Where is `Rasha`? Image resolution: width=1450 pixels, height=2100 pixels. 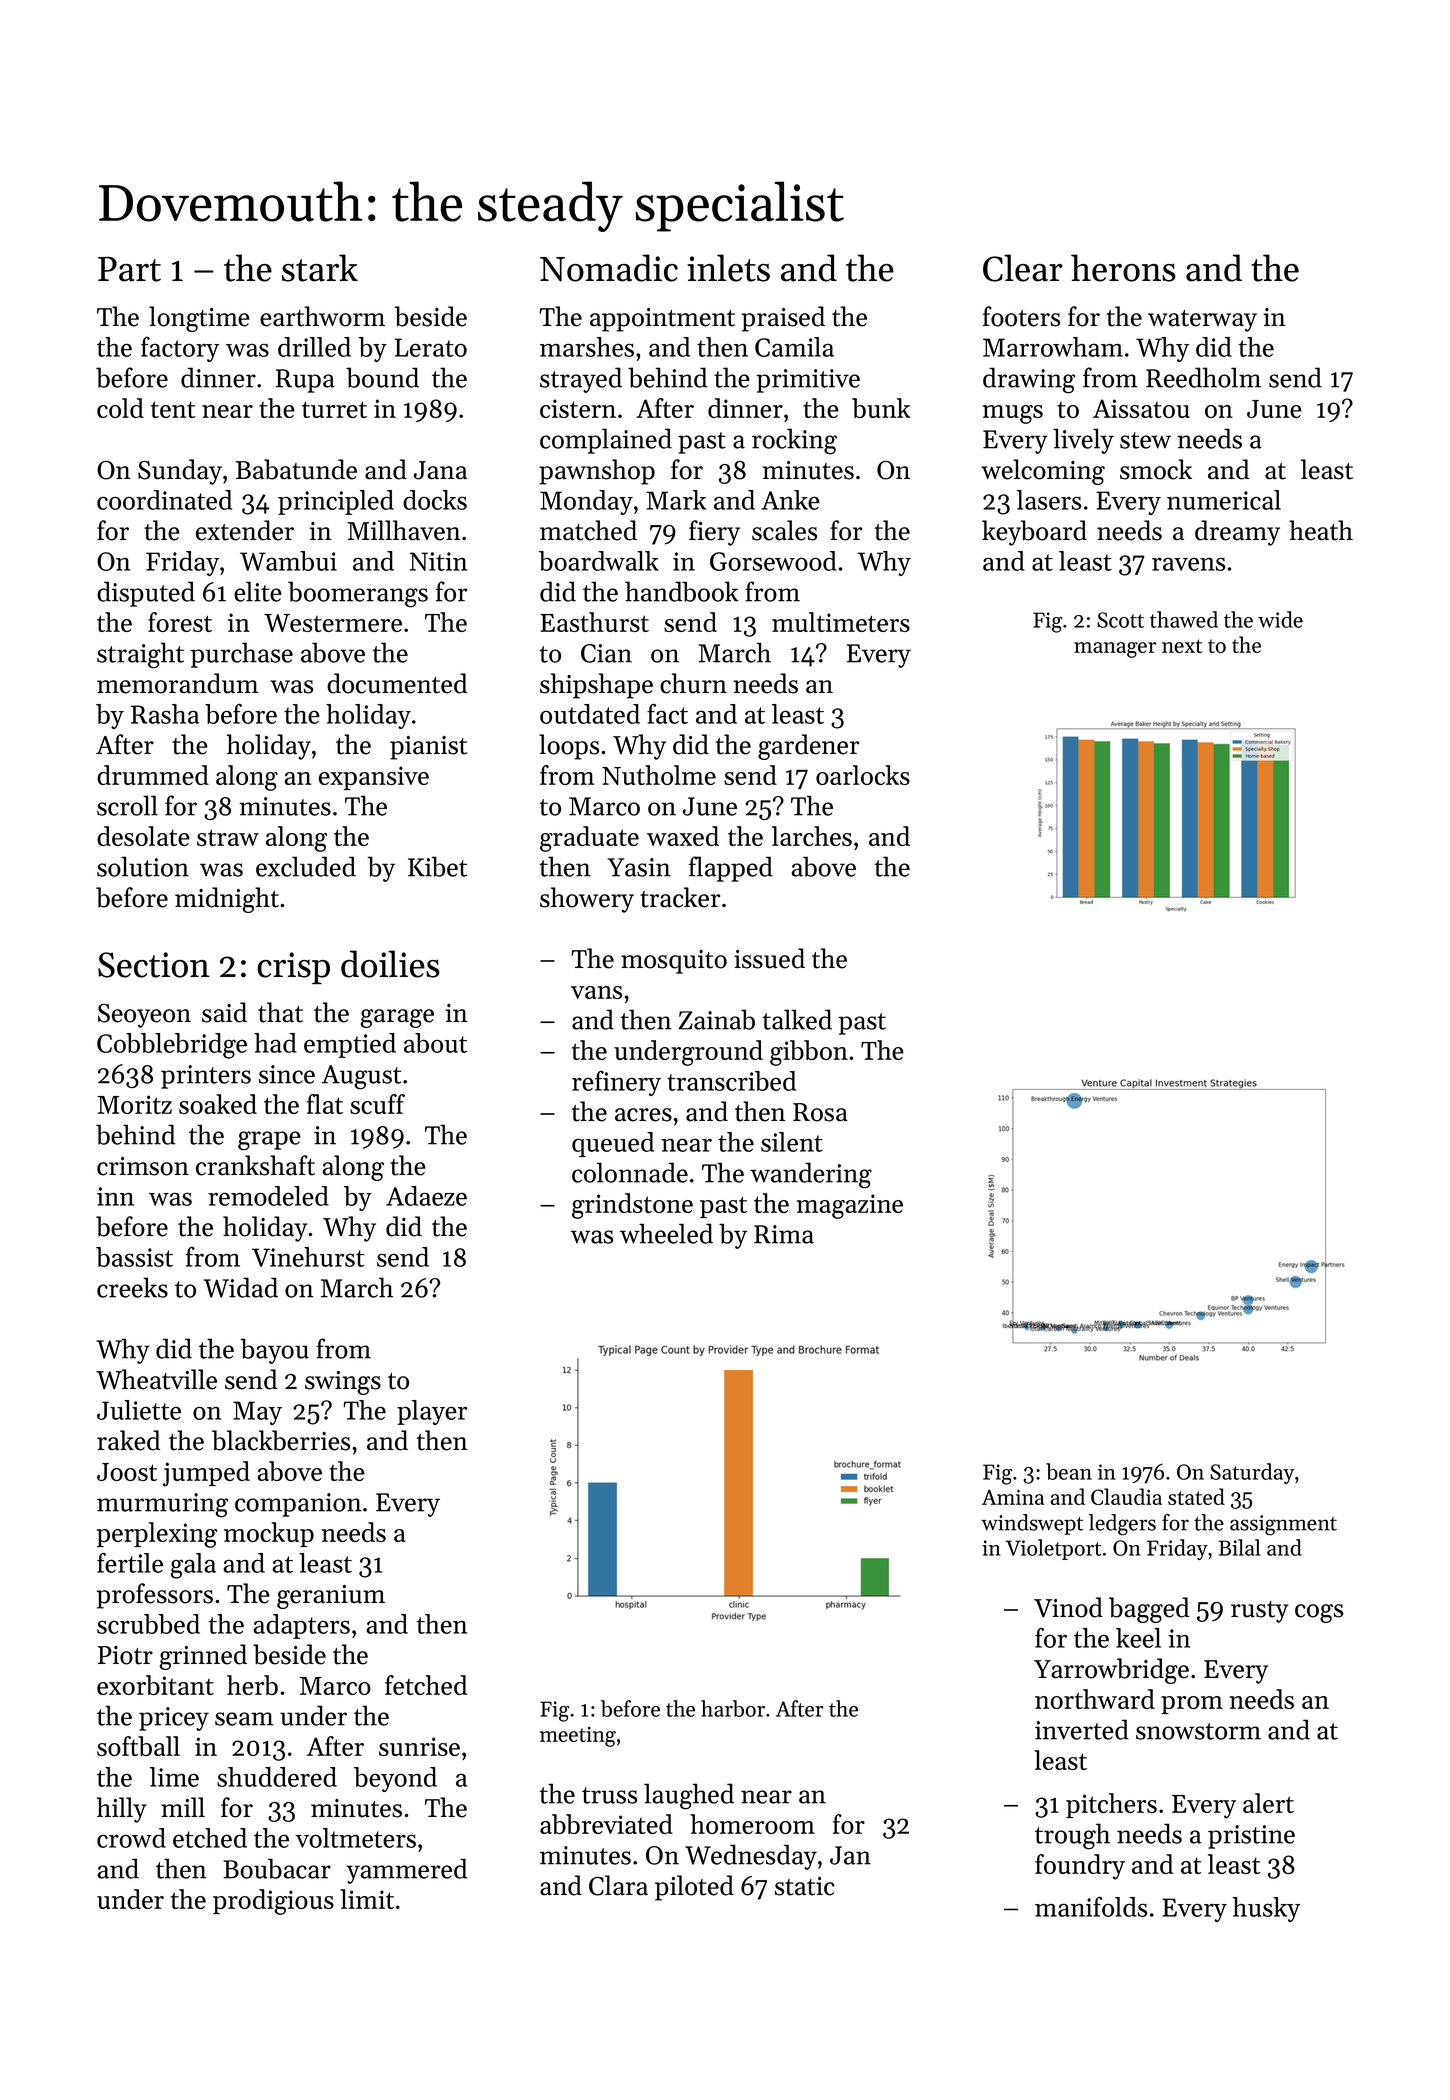 Rasha is located at coordinates (165, 714).
